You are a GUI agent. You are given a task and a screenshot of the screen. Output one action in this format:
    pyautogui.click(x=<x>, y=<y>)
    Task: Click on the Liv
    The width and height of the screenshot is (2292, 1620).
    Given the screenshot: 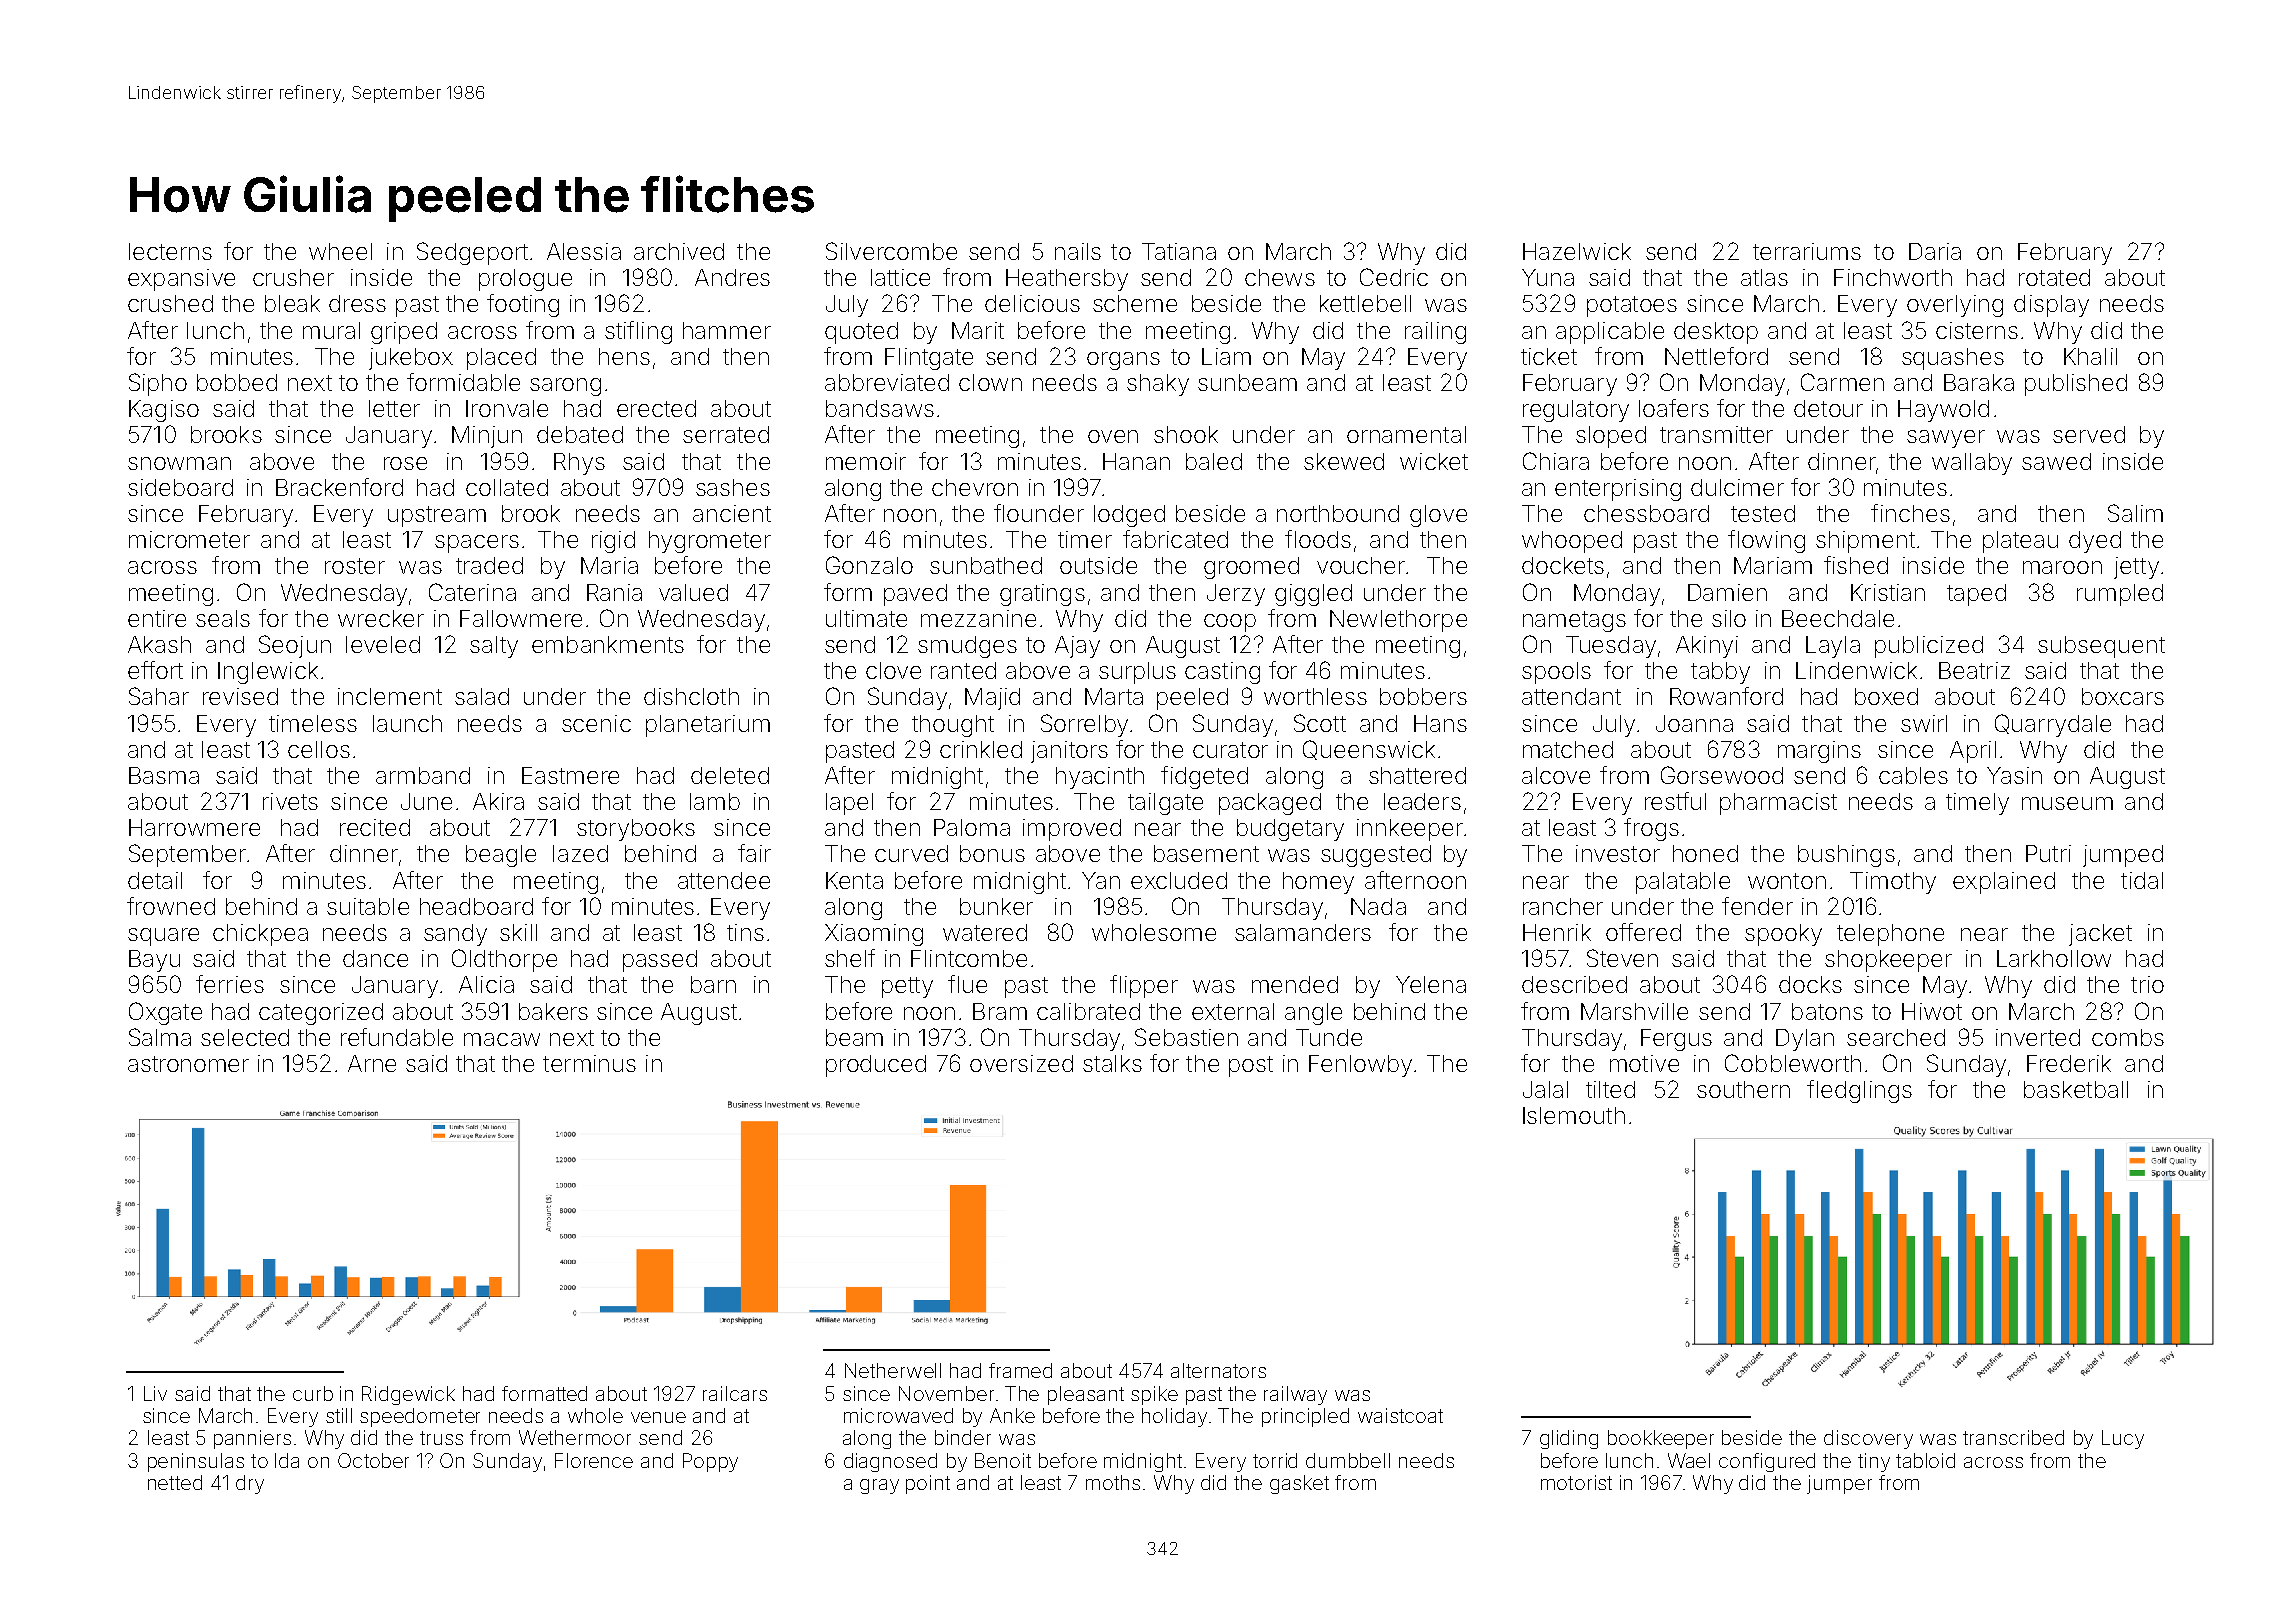 What is the action you would take?
    pyautogui.click(x=155, y=1393)
